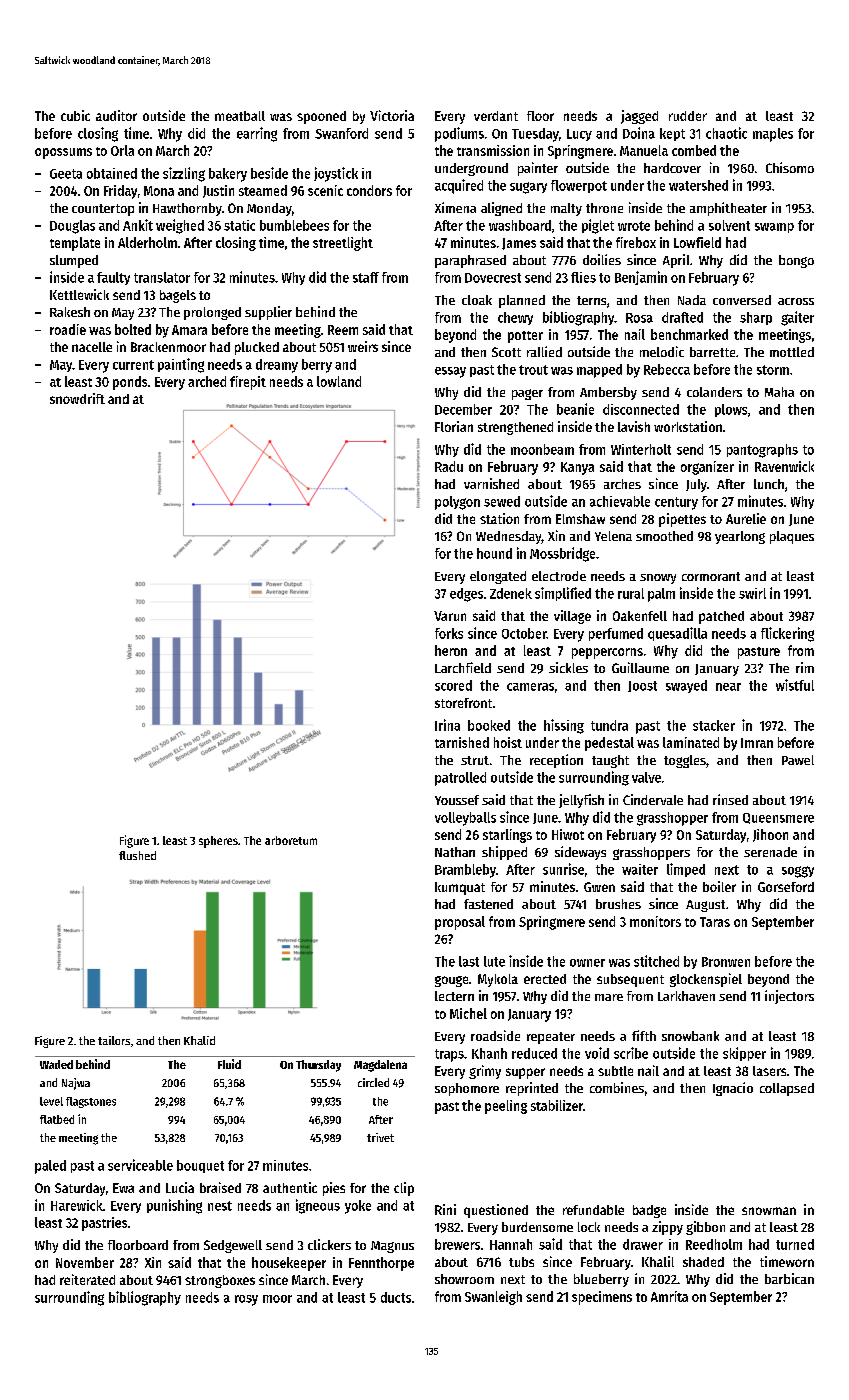  Describe the element at coordinates (465, 819) in the image. I see `volleyballs` at that location.
